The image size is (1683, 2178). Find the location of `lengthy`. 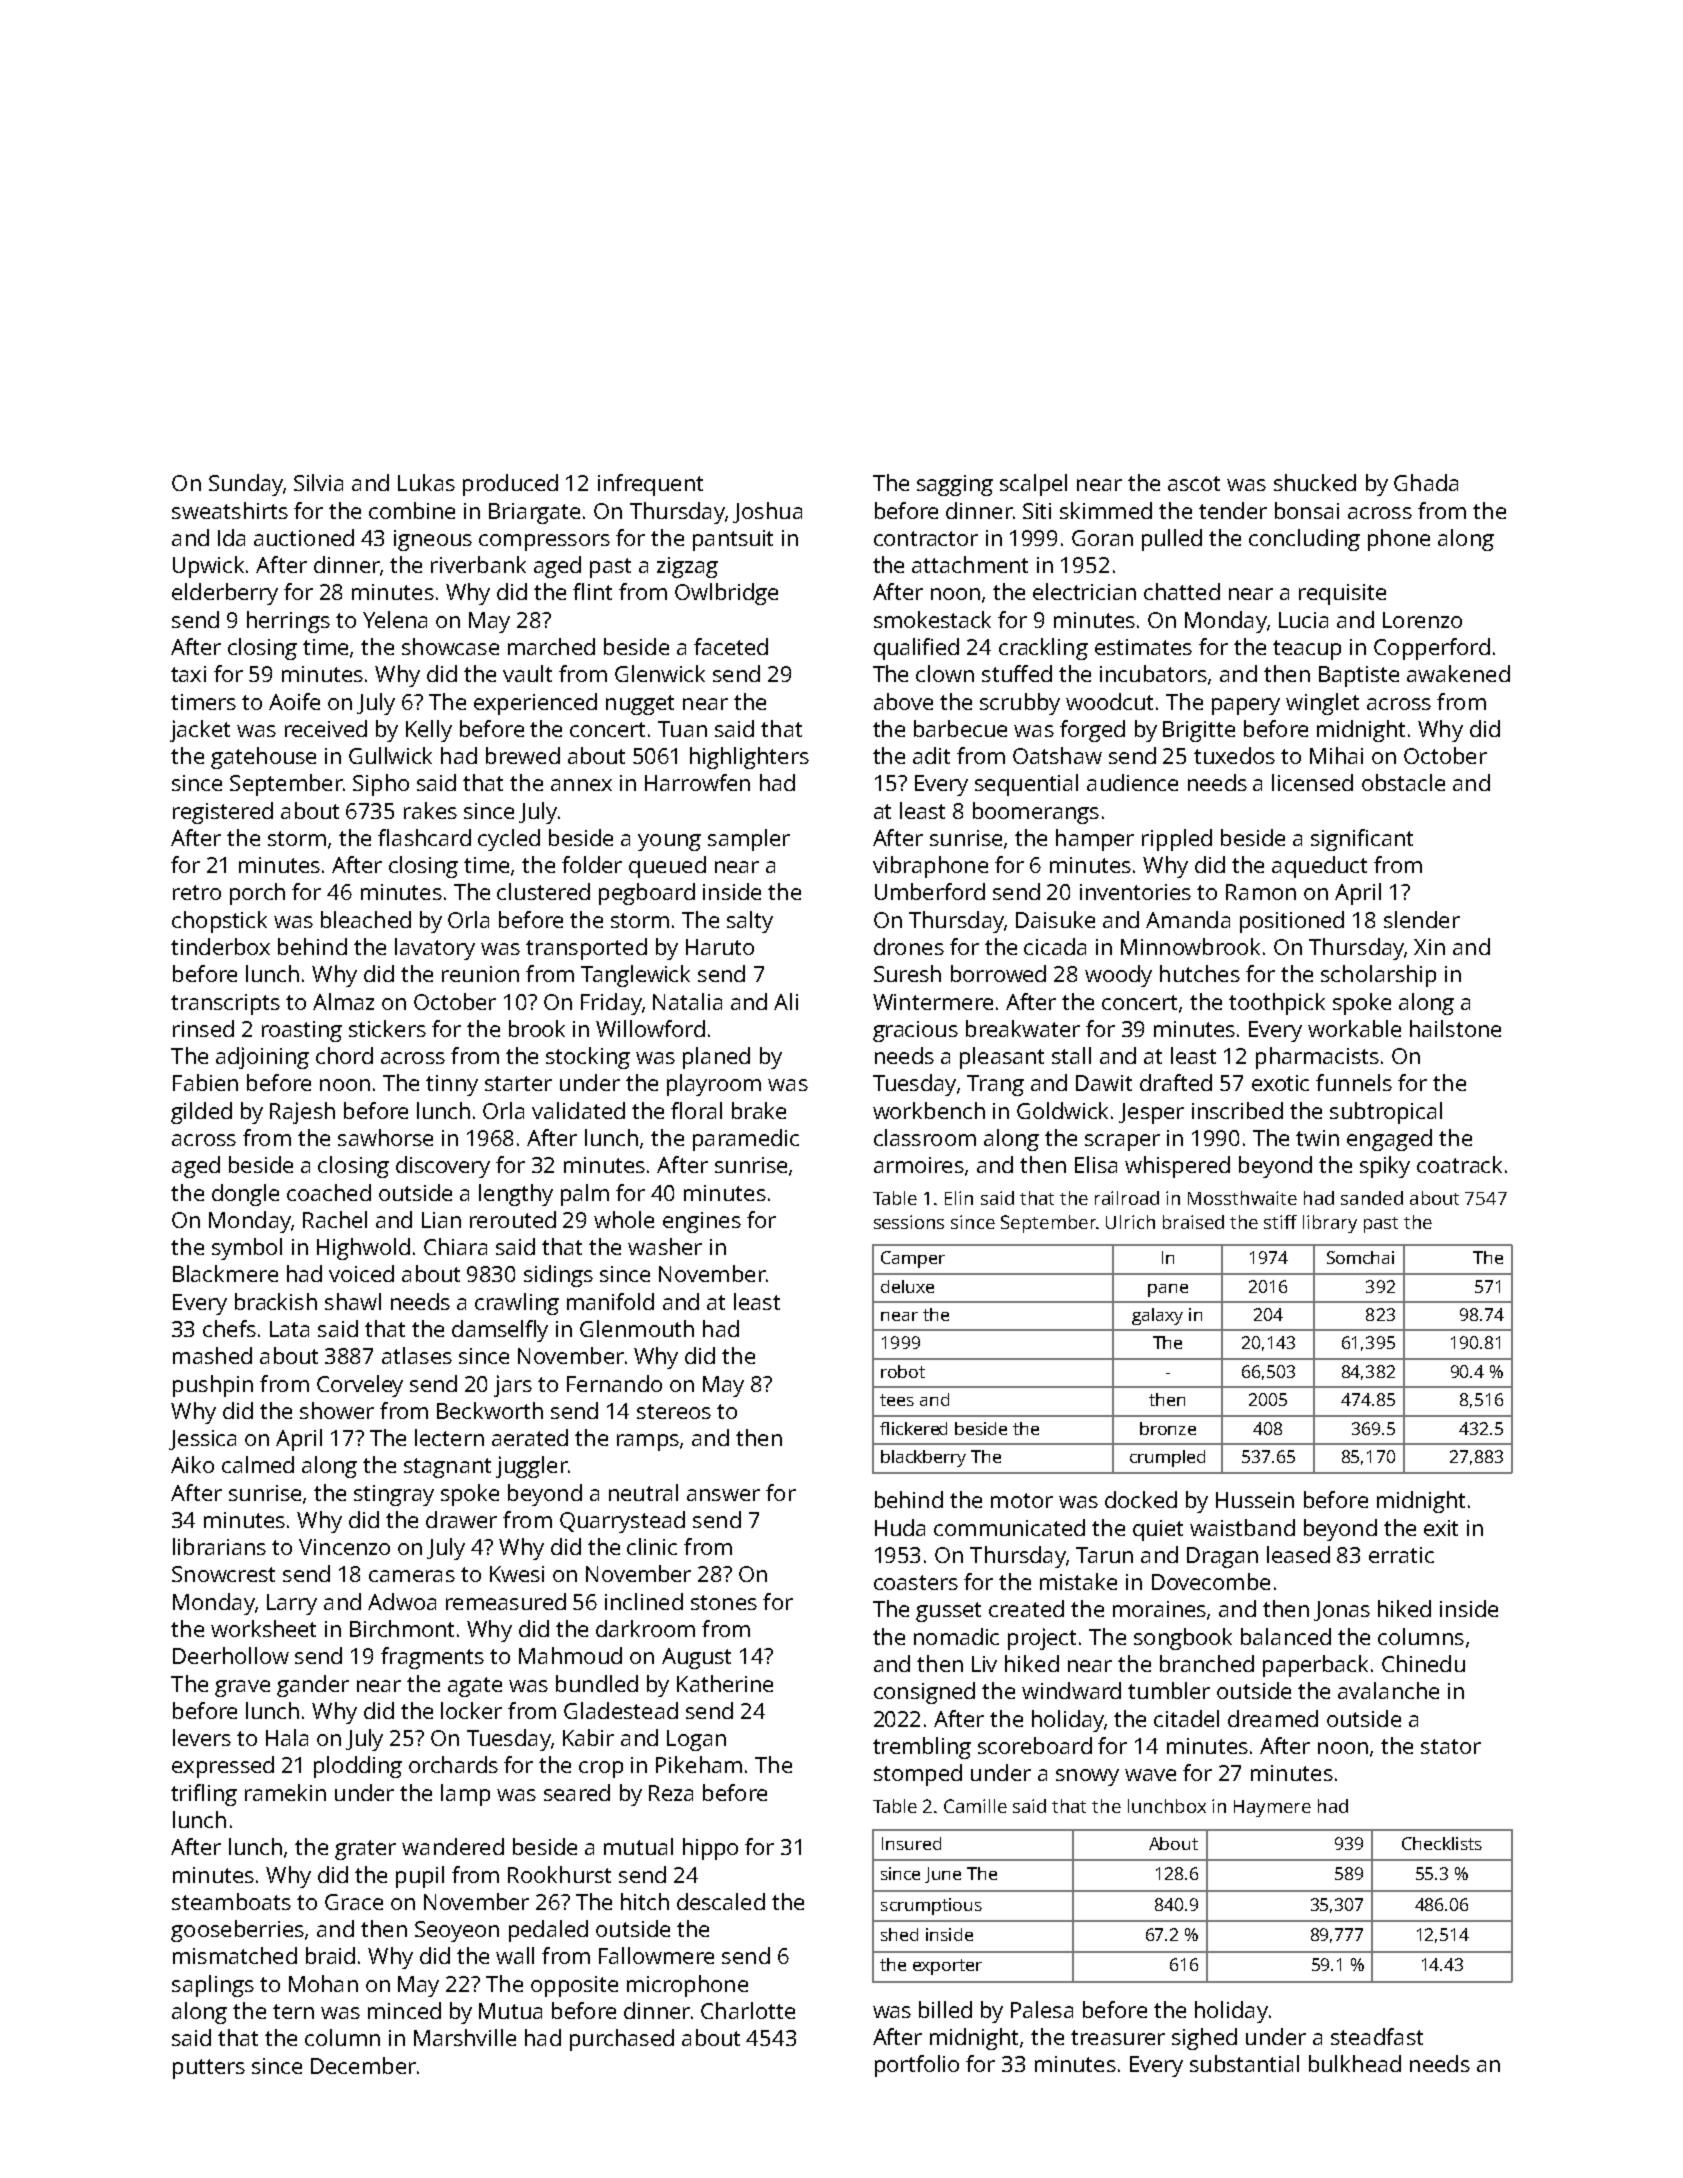

lengthy is located at coordinates (516, 1195).
